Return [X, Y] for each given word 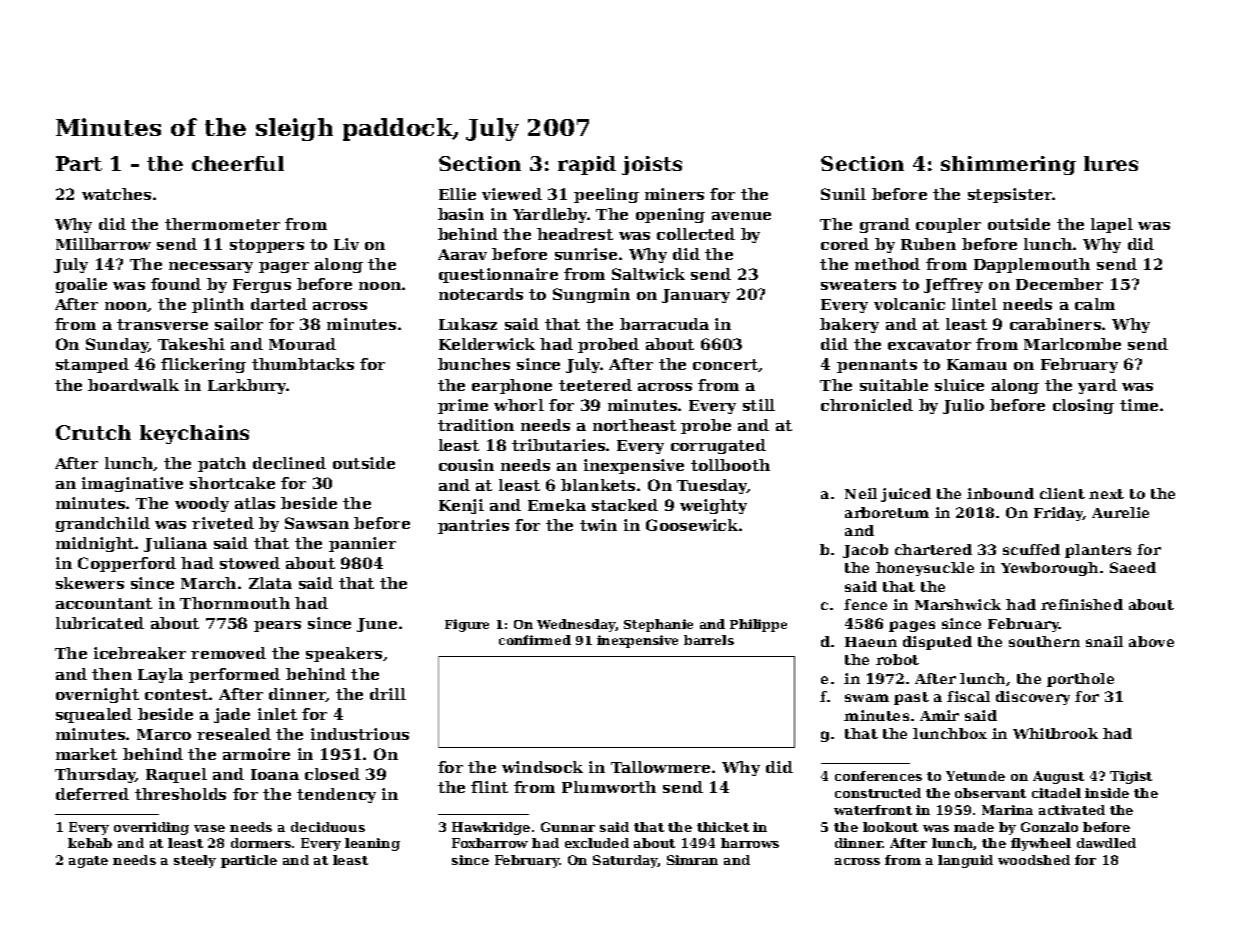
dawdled [1106, 843]
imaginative [132, 484]
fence [865, 604]
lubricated [100, 623]
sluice [959, 385]
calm [1095, 304]
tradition [476, 425]
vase [209, 828]
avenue [741, 216]
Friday [1059, 514]
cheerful [238, 163]
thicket [723, 827]
